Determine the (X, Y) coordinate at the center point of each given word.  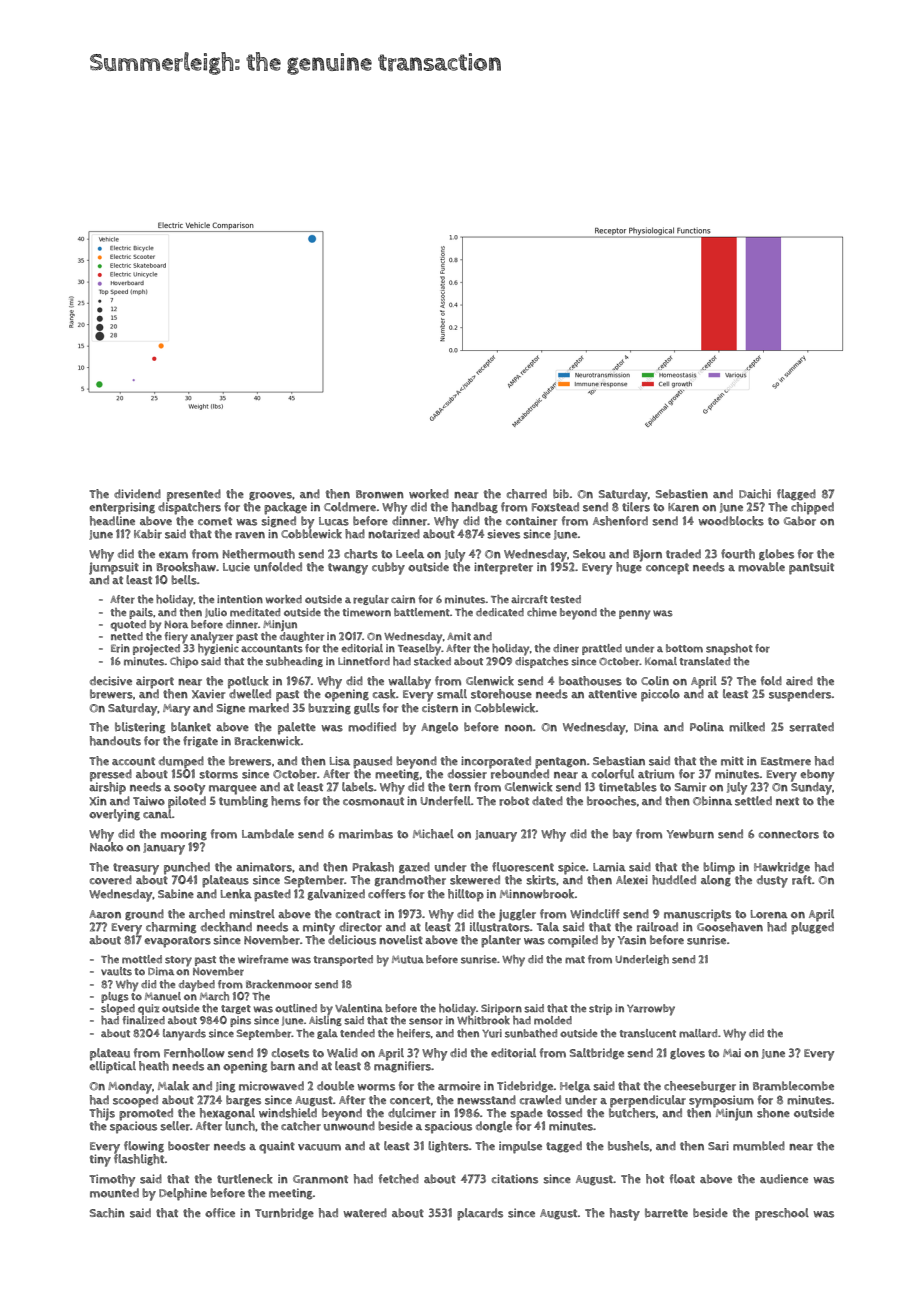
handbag (475, 508)
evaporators (177, 942)
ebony (817, 775)
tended (357, 1033)
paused (372, 762)
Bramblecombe (793, 1086)
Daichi (755, 494)
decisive (111, 681)
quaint (277, 1147)
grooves (270, 496)
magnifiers (402, 1067)
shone (773, 1113)
